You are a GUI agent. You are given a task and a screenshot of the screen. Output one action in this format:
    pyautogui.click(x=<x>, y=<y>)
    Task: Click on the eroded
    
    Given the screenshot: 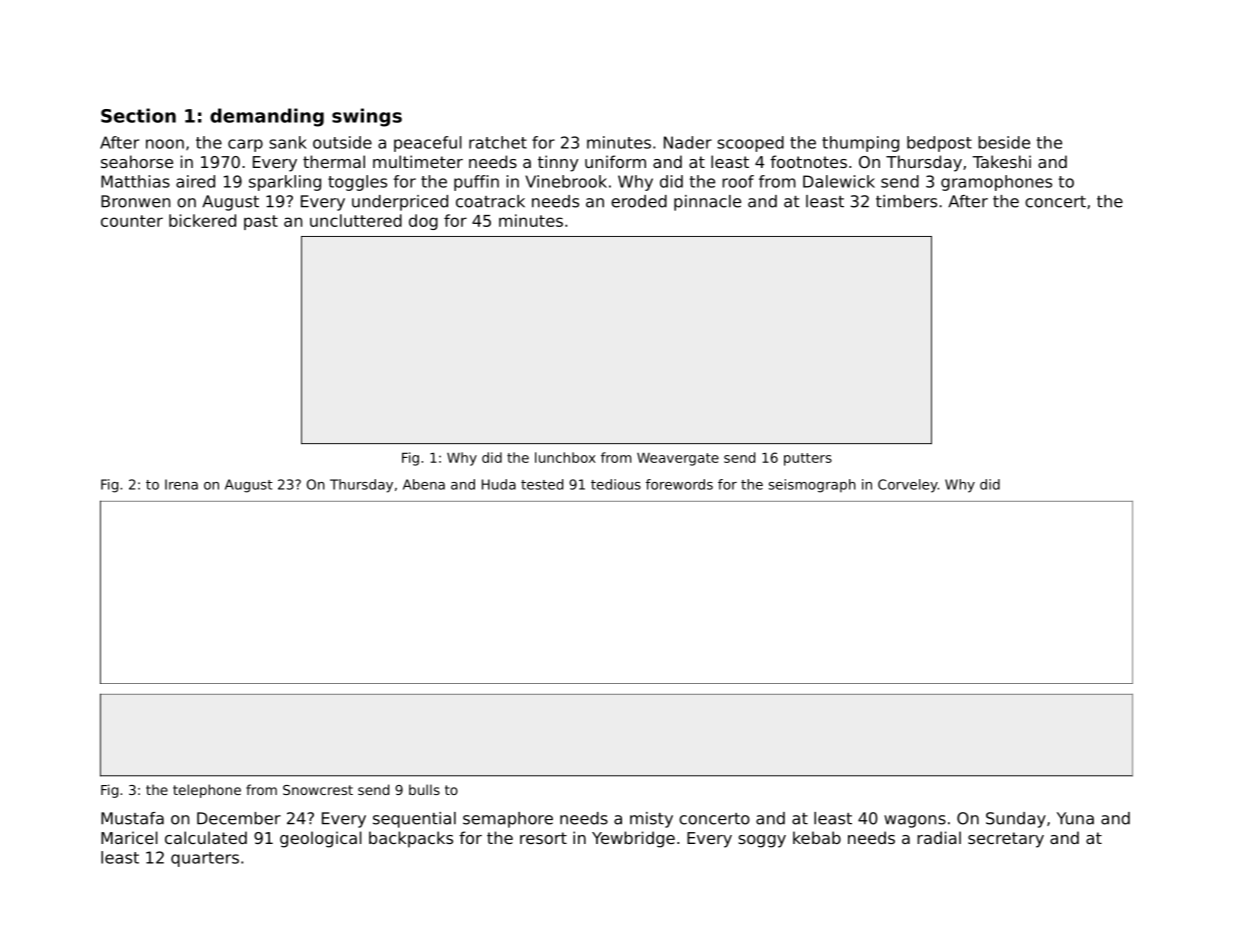 What is the action you would take?
    pyautogui.click(x=639, y=201)
